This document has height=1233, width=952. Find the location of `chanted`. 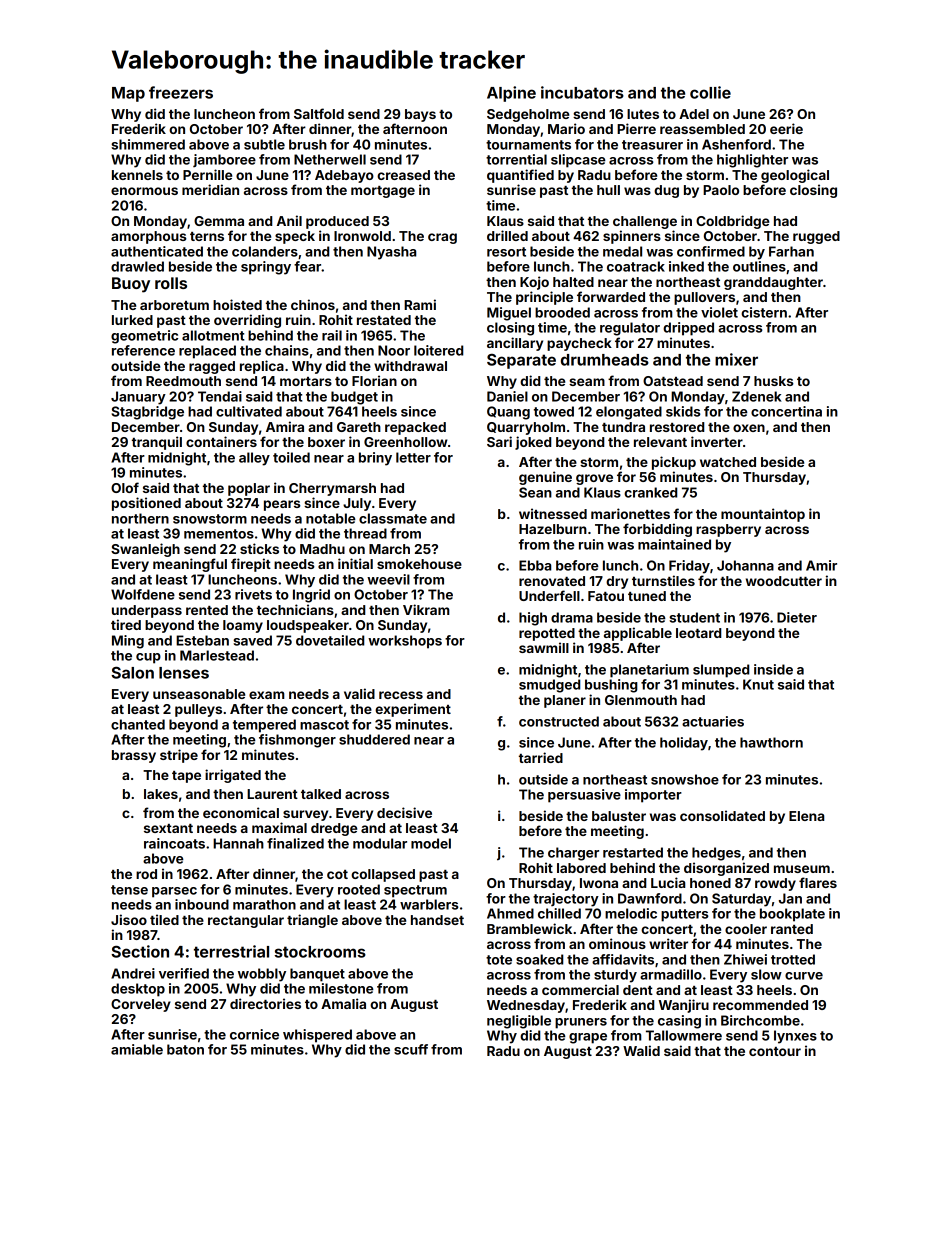

chanted is located at coordinates (138, 724).
